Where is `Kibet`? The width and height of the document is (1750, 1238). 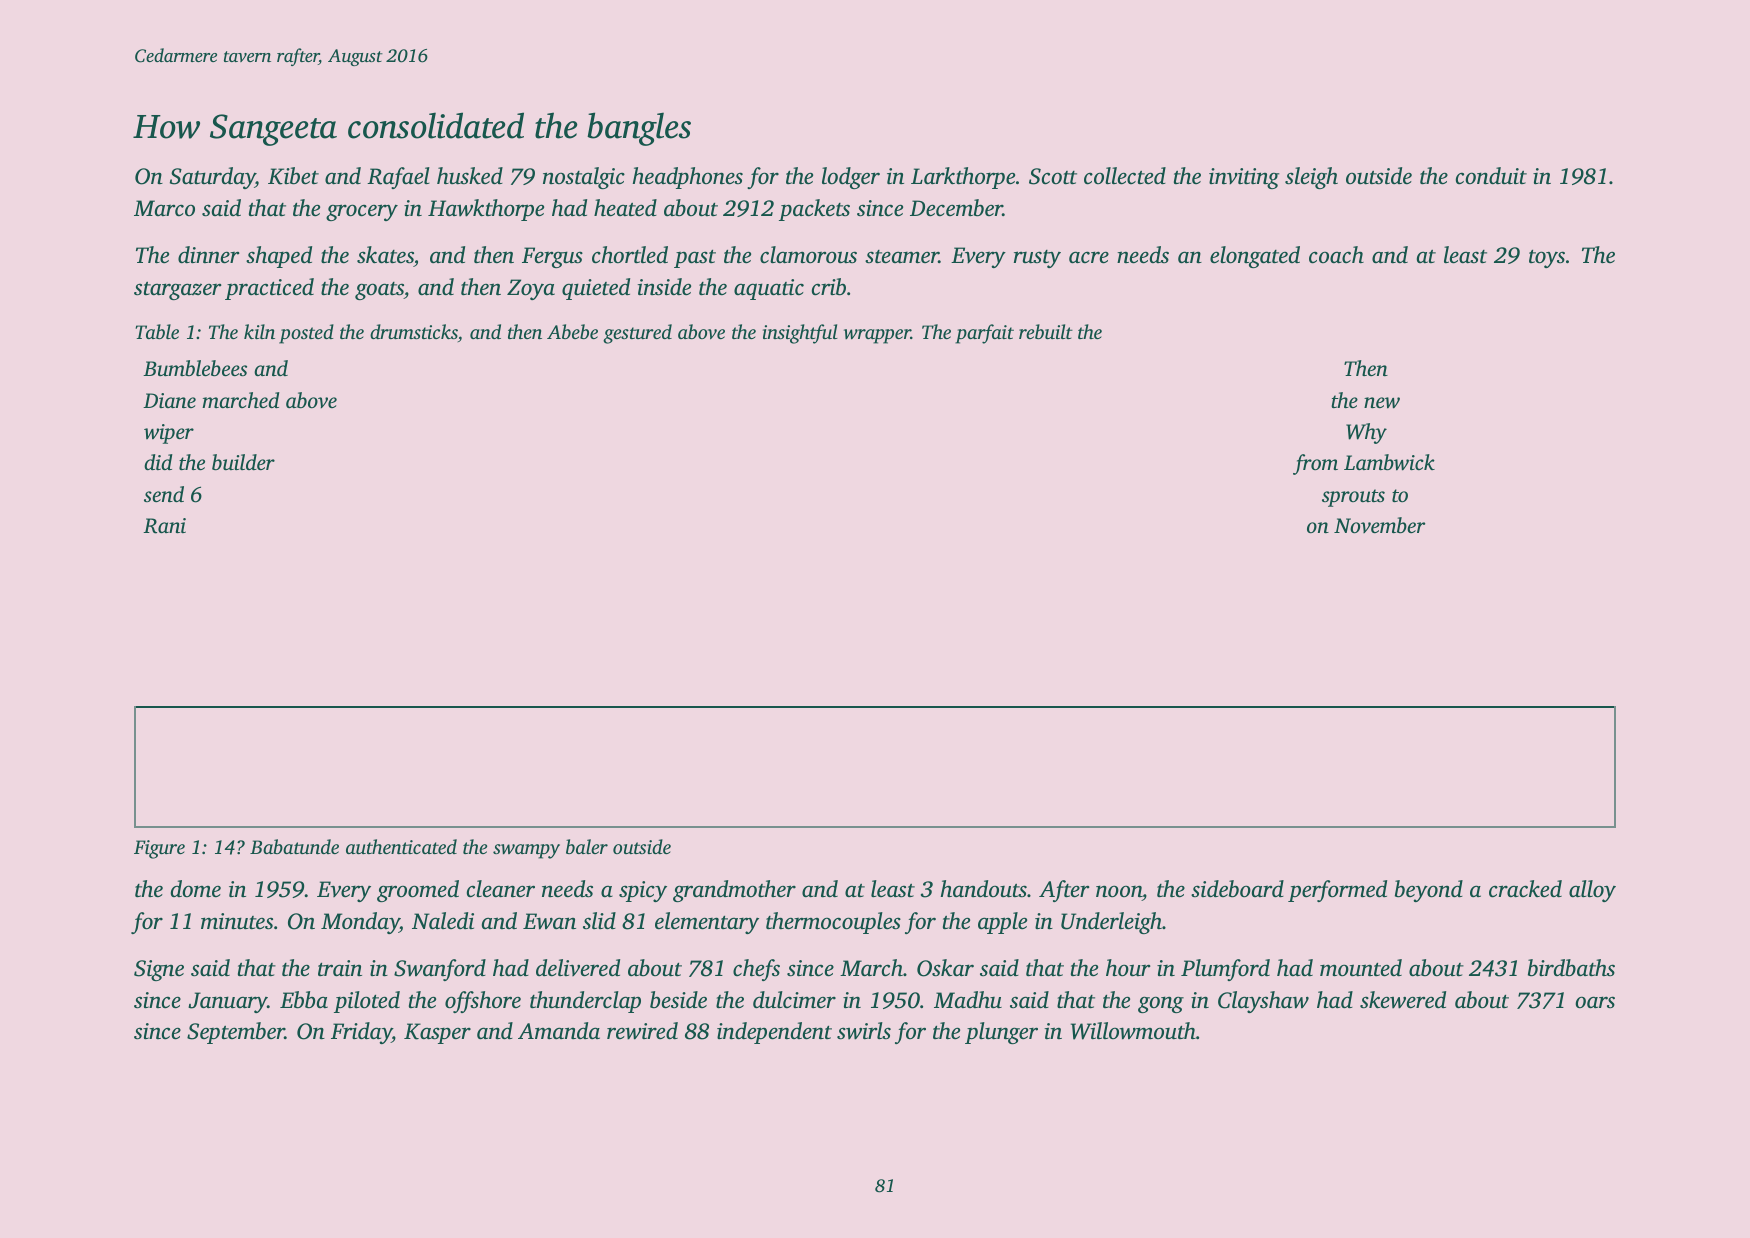 Kibet is located at coordinates (293, 176).
